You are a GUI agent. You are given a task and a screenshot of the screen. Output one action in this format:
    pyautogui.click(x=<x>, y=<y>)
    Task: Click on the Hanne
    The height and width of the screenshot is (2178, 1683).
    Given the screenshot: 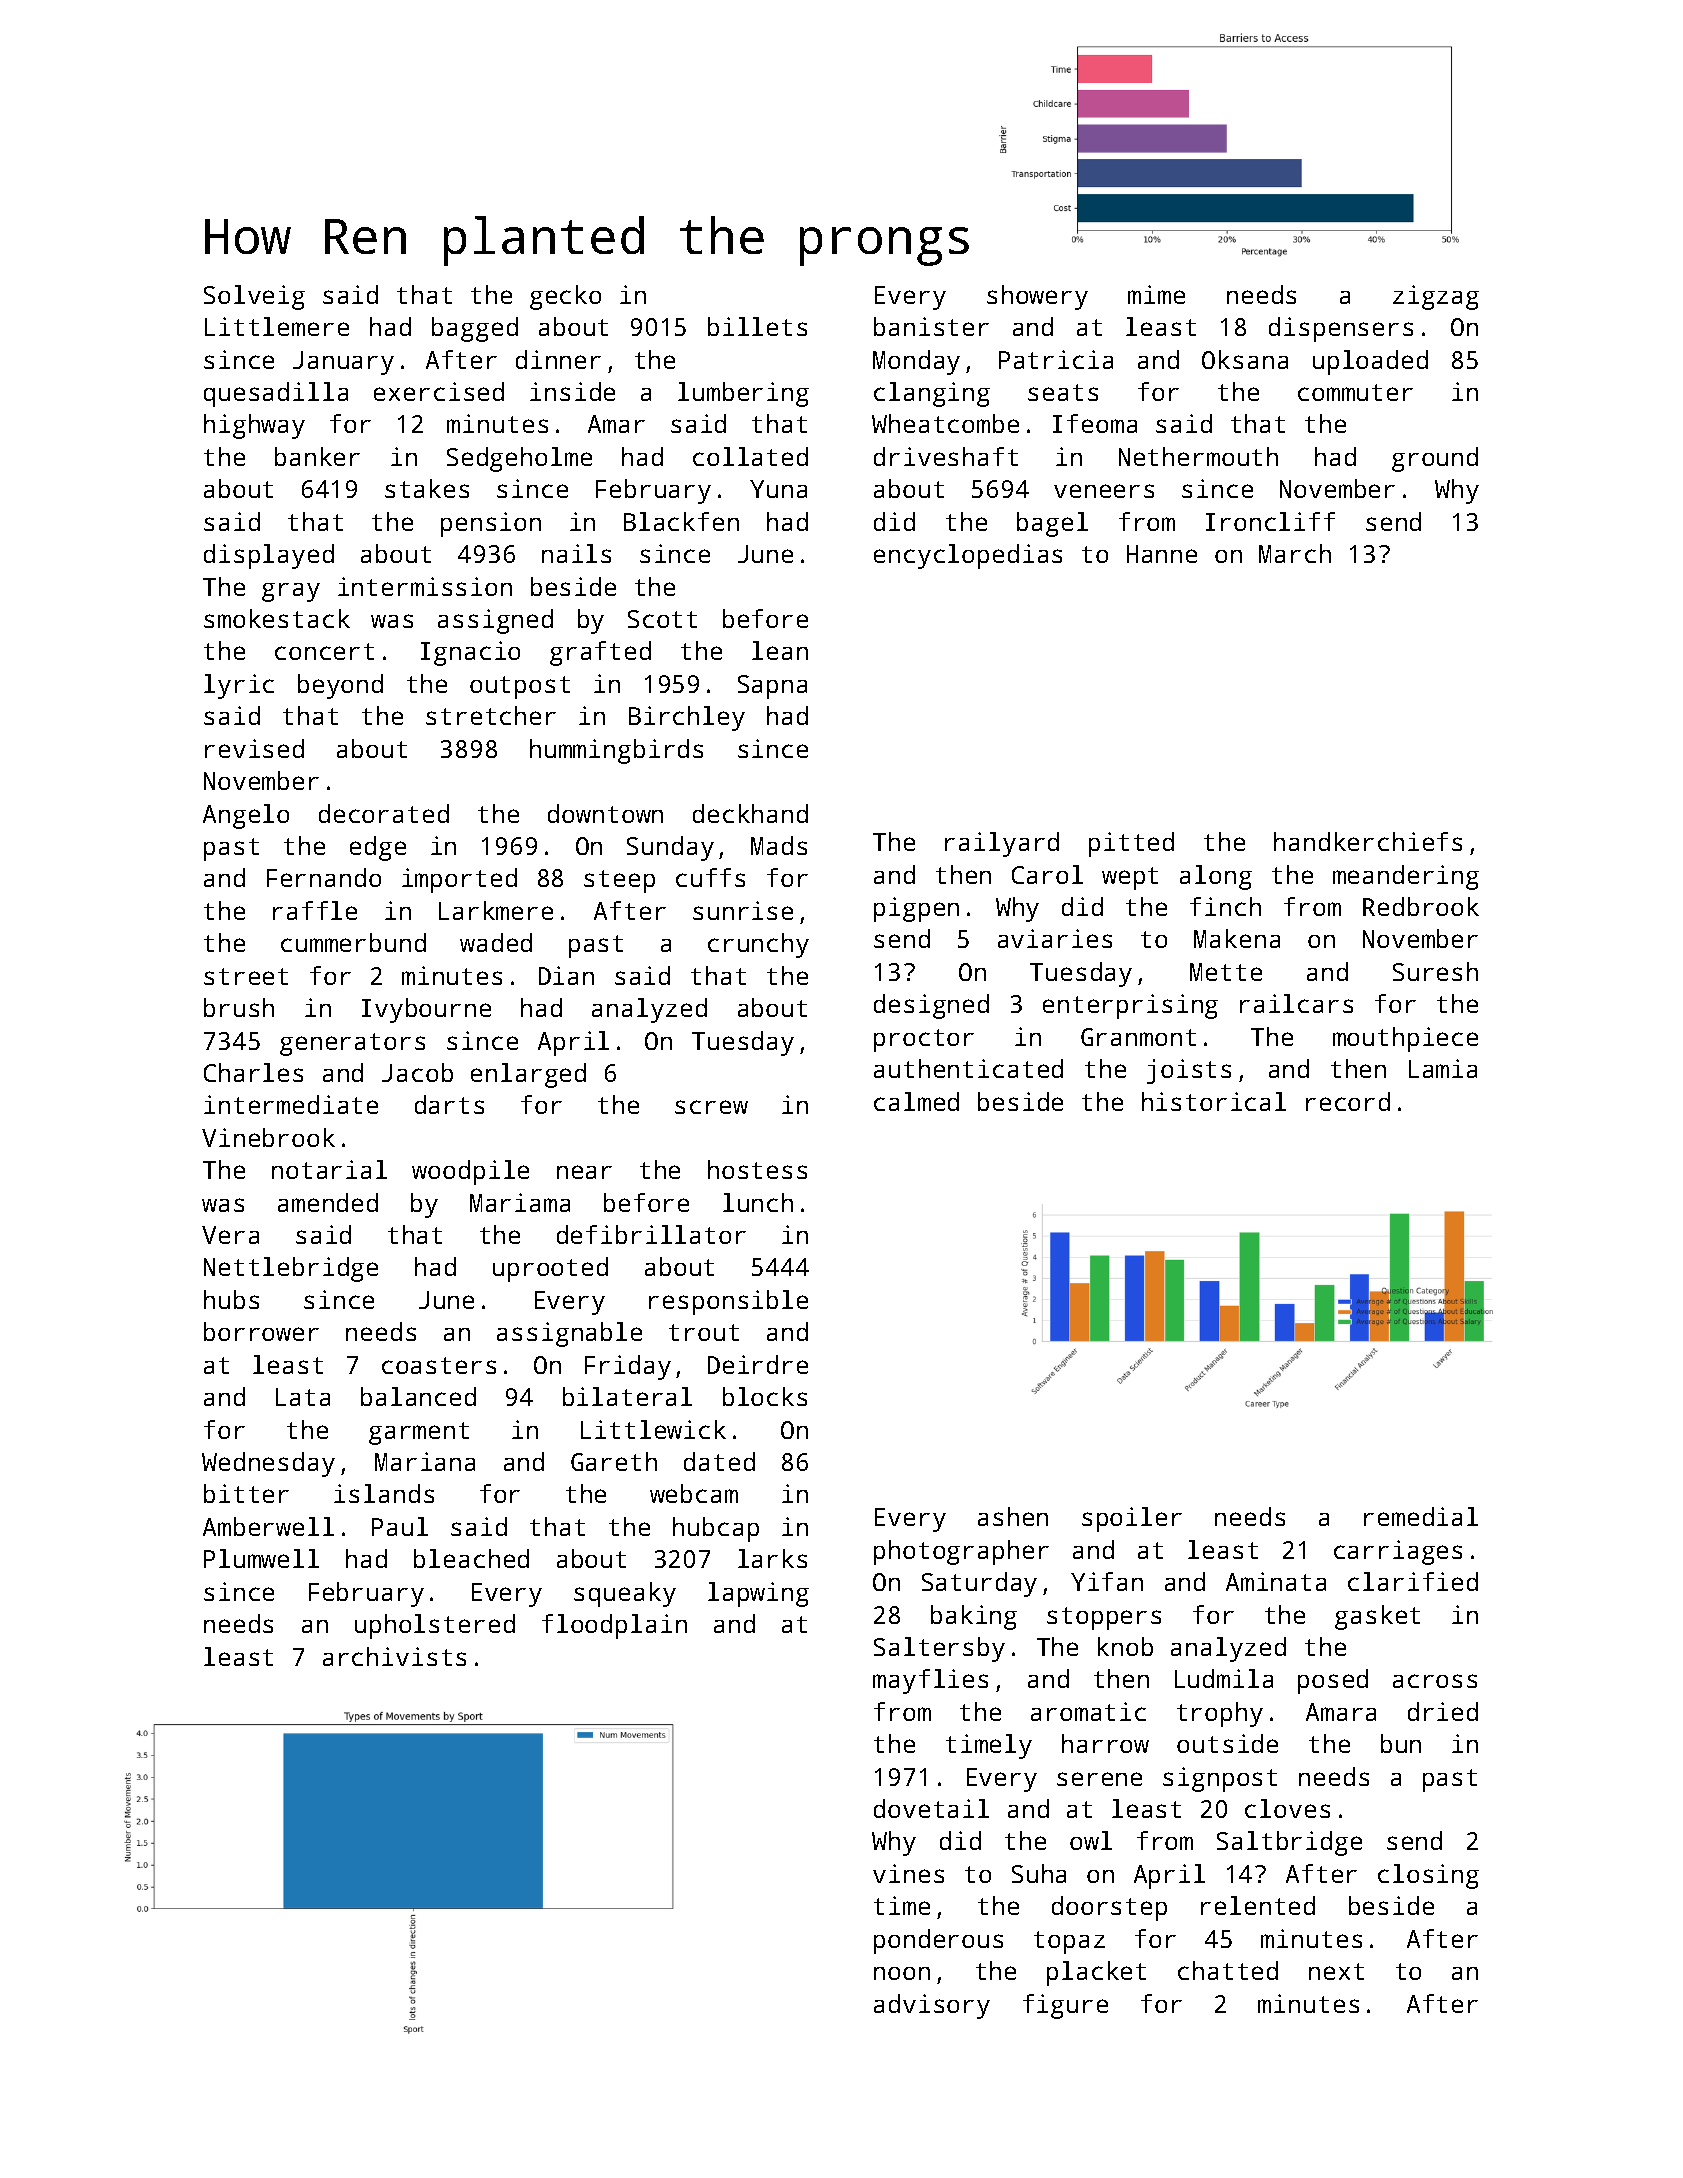 What is the action you would take?
    pyautogui.click(x=1162, y=554)
